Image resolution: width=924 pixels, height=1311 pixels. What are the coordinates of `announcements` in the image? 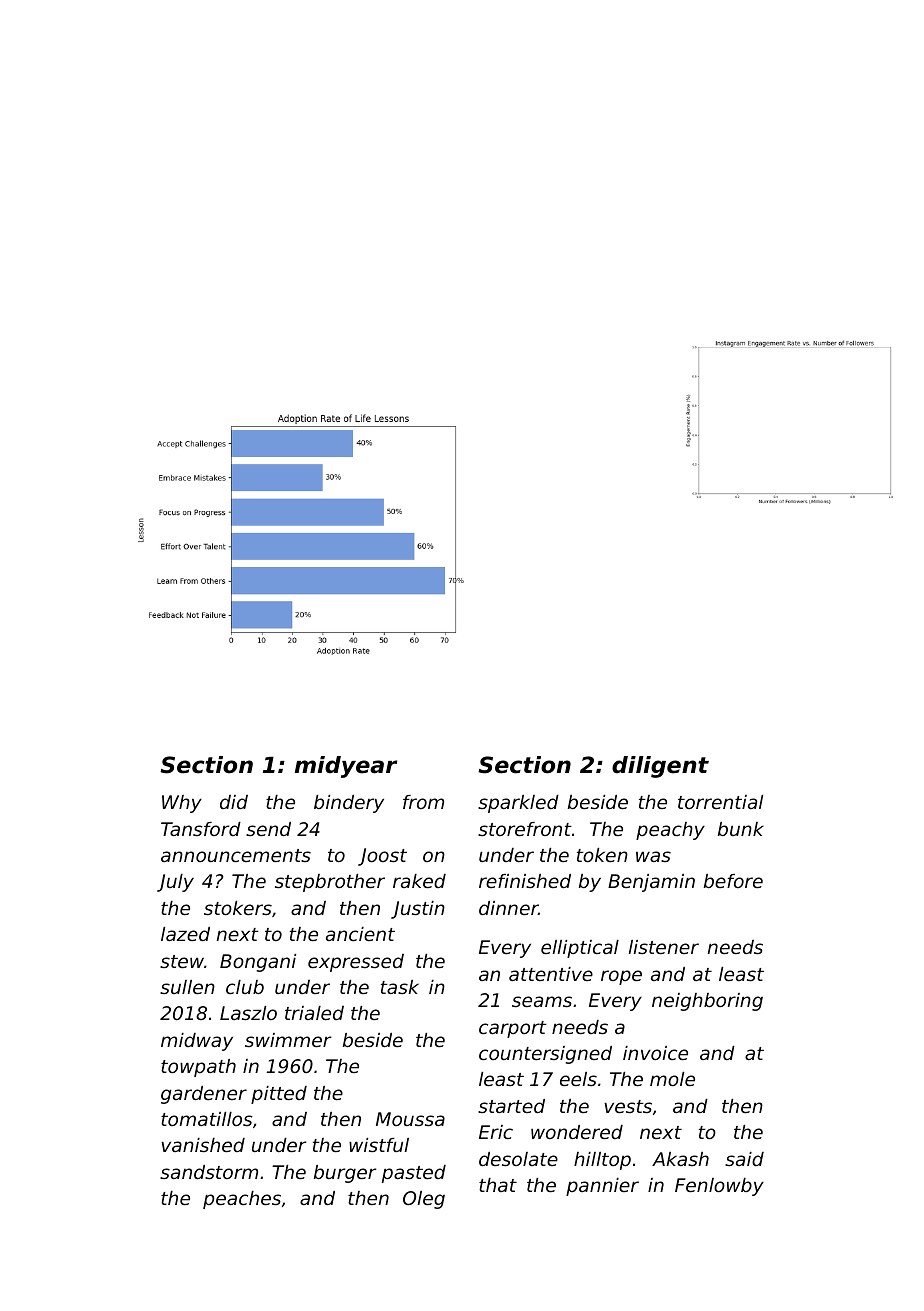 It's located at (236, 855).
